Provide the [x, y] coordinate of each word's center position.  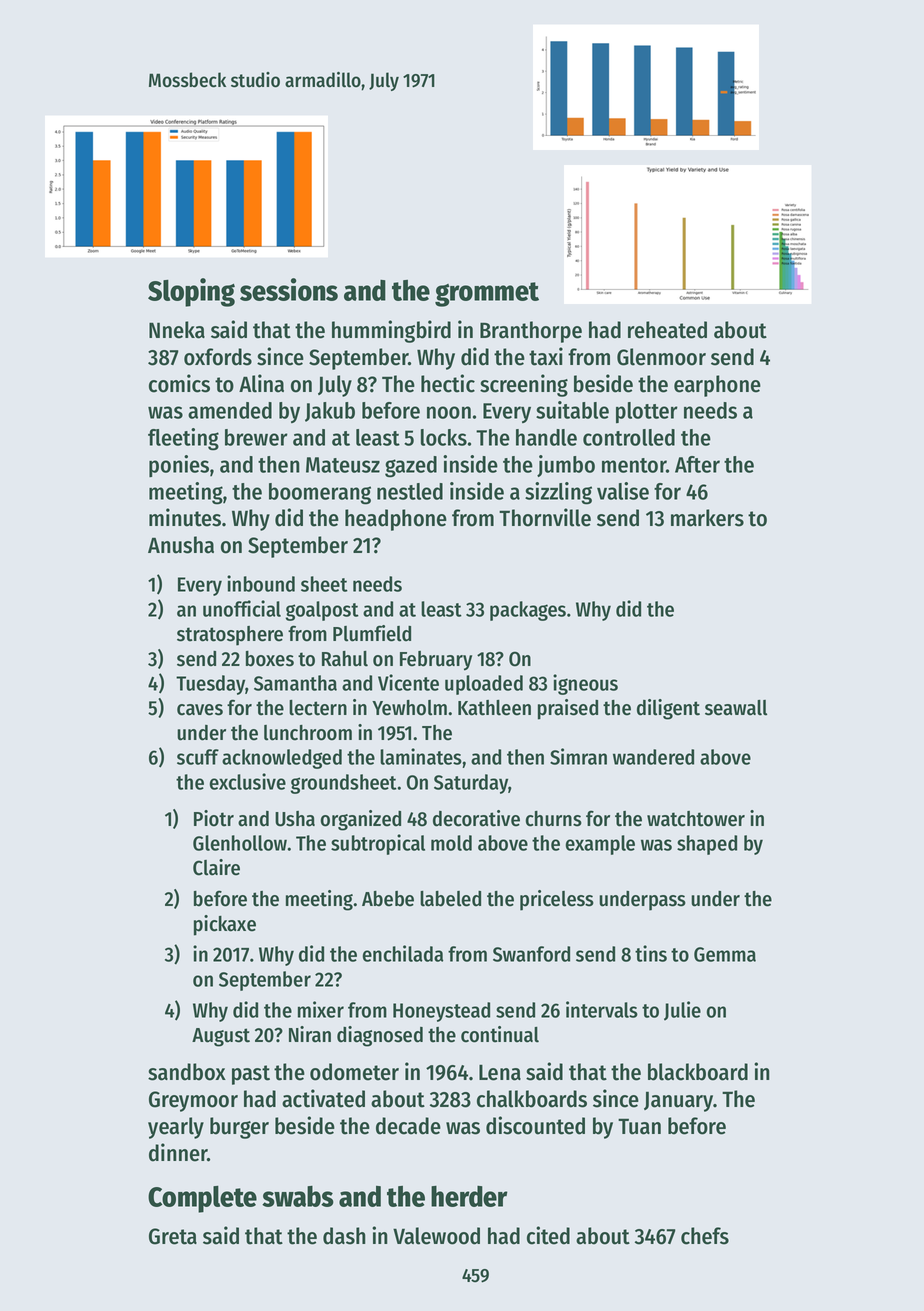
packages [528, 611]
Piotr [214, 818]
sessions [289, 289]
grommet [487, 294]
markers [707, 518]
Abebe [388, 899]
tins [651, 953]
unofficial [242, 608]
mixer [321, 1009]
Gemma [725, 954]
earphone [717, 386]
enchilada [403, 953]
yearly [176, 1128]
